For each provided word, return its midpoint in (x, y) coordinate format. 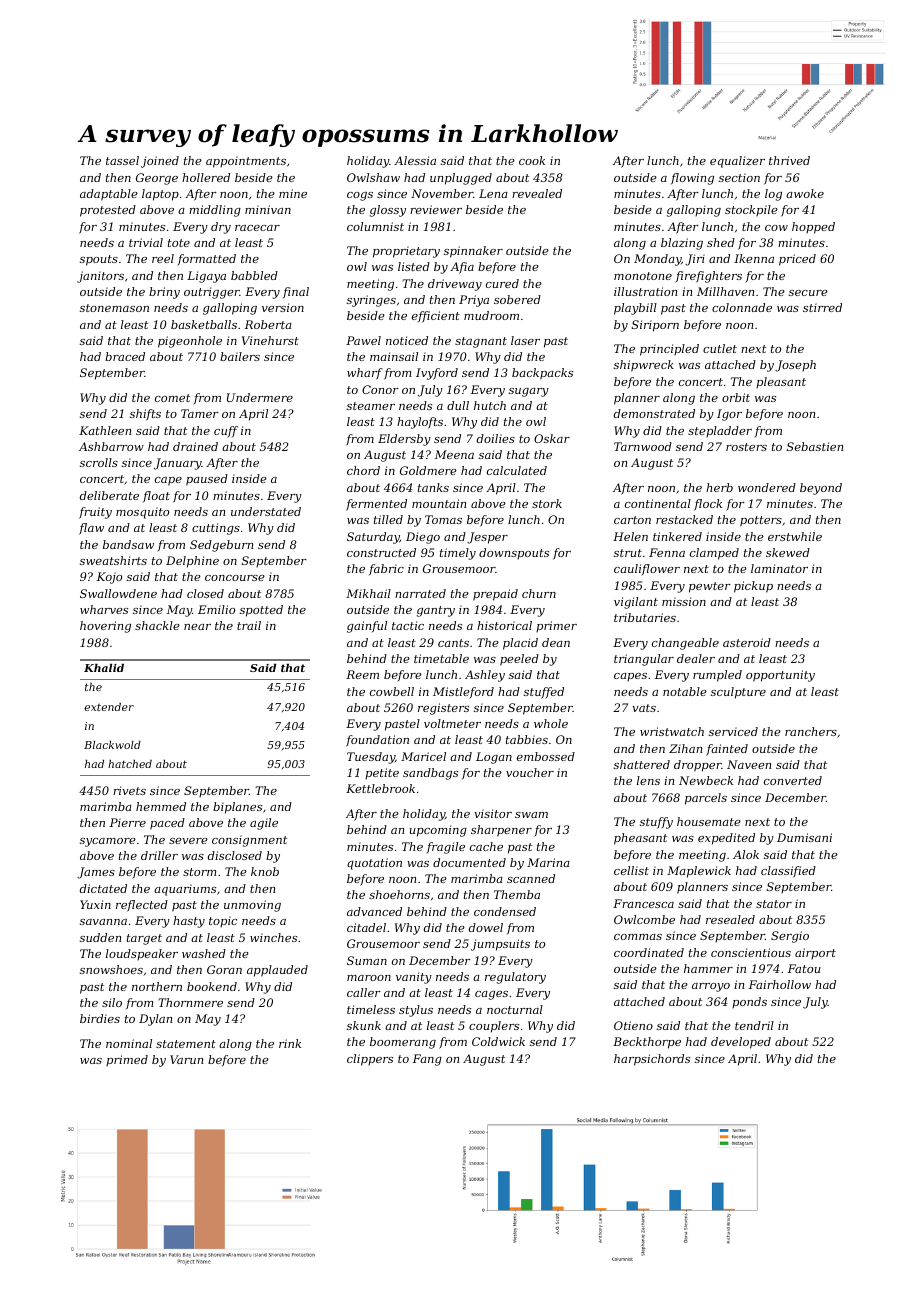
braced (125, 356)
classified (788, 872)
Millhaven (725, 291)
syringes (371, 301)
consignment (249, 841)
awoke (805, 193)
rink (290, 1043)
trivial (146, 242)
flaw (91, 529)
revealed (537, 193)
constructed (381, 552)
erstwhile (795, 536)
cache (486, 846)
